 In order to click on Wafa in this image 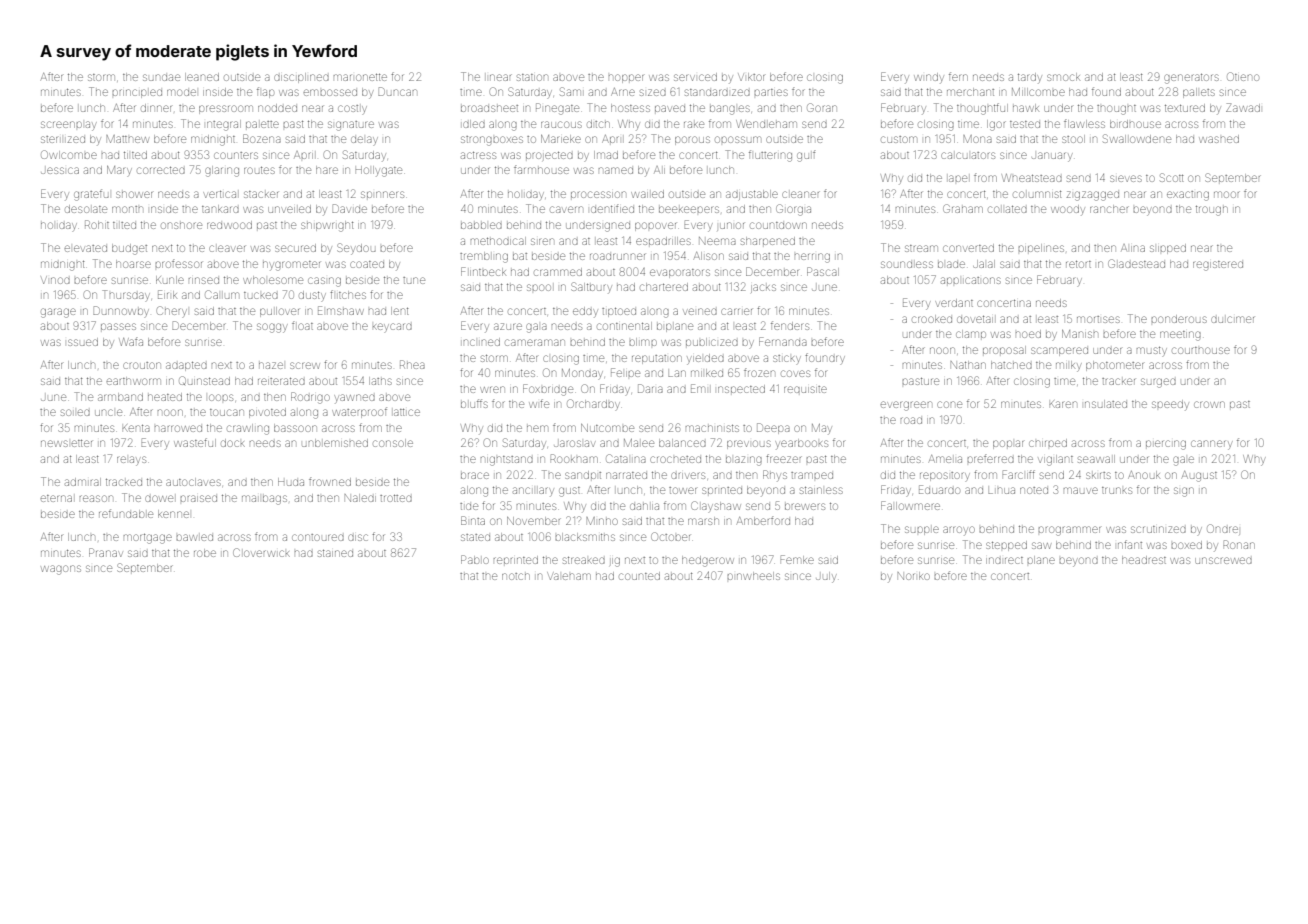, I will do `click(131, 341)`.
